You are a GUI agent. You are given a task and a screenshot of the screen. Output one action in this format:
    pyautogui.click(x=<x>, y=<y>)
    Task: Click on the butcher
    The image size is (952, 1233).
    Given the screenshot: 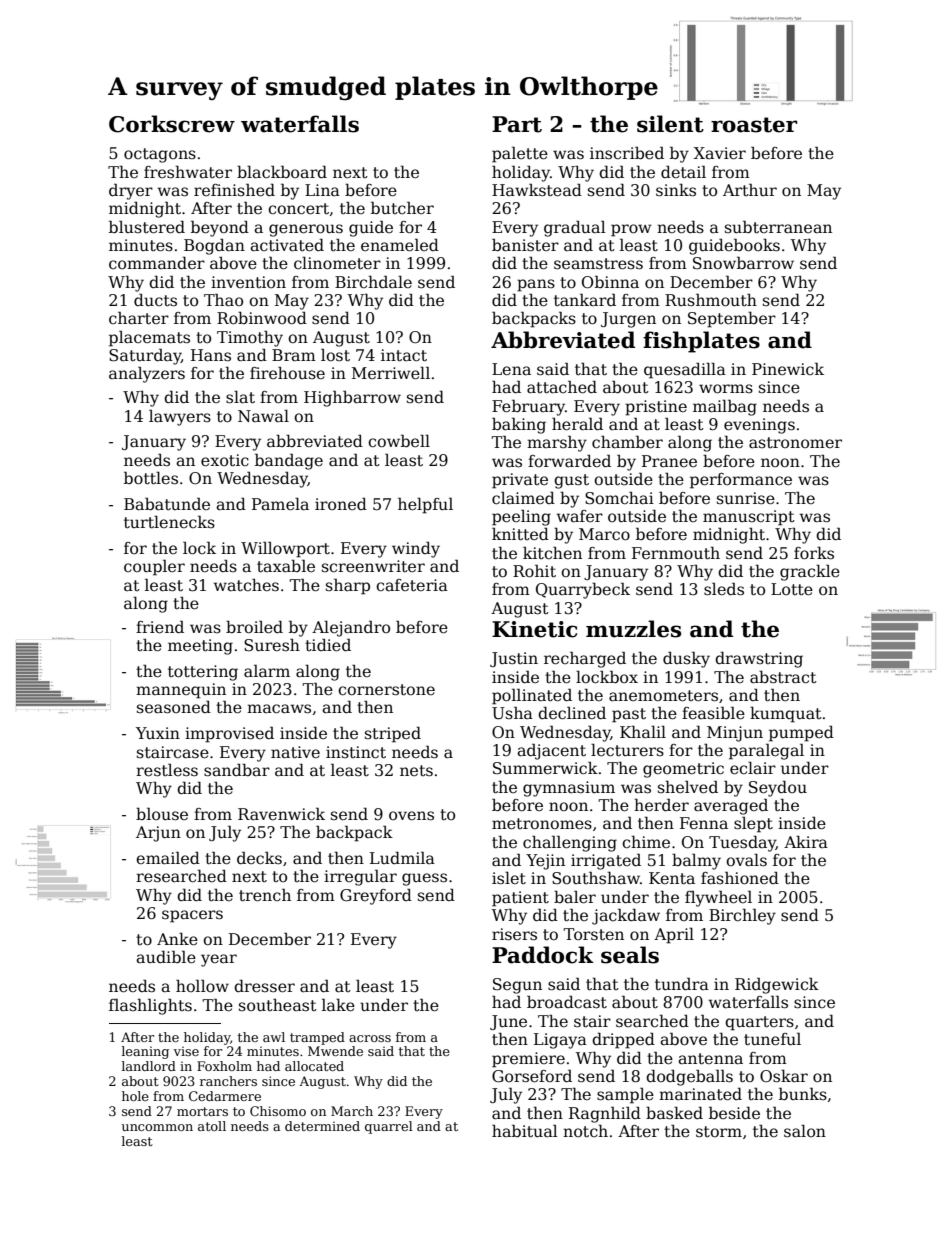 What is the action you would take?
    pyautogui.click(x=402, y=207)
